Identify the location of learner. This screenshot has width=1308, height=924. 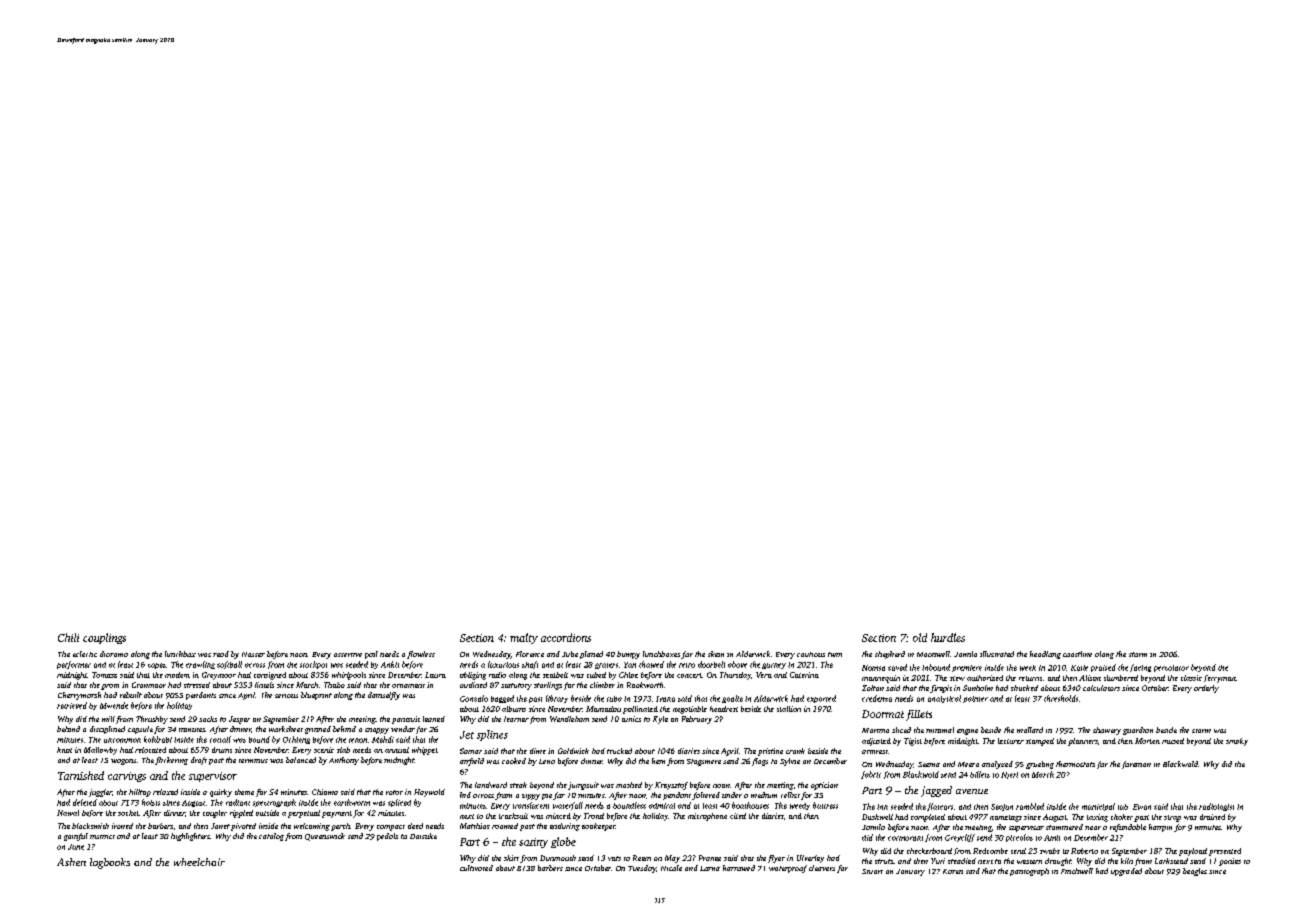
(516, 719).
